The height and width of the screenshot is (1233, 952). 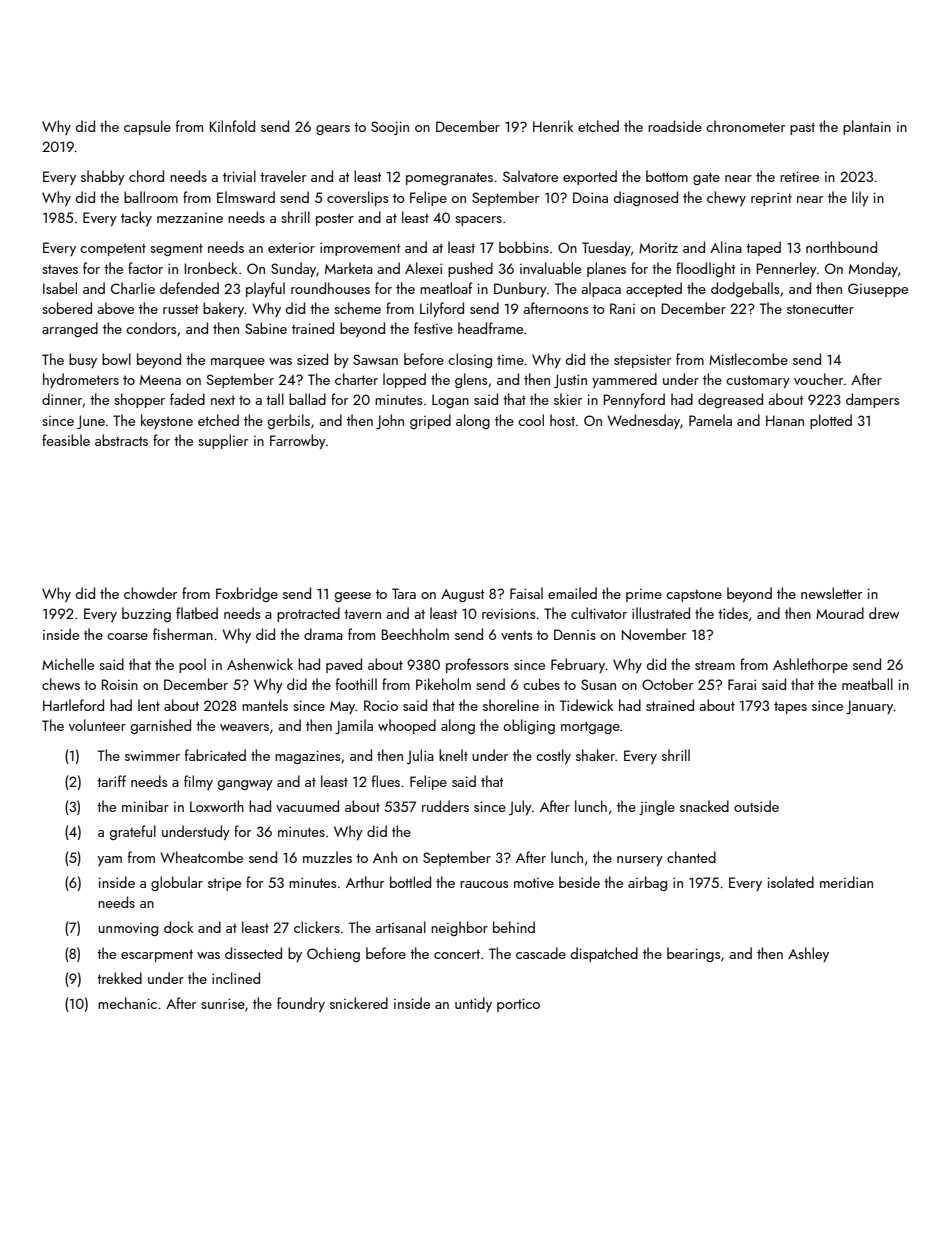 What do you see at coordinates (520, 289) in the screenshot?
I see `Dunbury` at bounding box center [520, 289].
